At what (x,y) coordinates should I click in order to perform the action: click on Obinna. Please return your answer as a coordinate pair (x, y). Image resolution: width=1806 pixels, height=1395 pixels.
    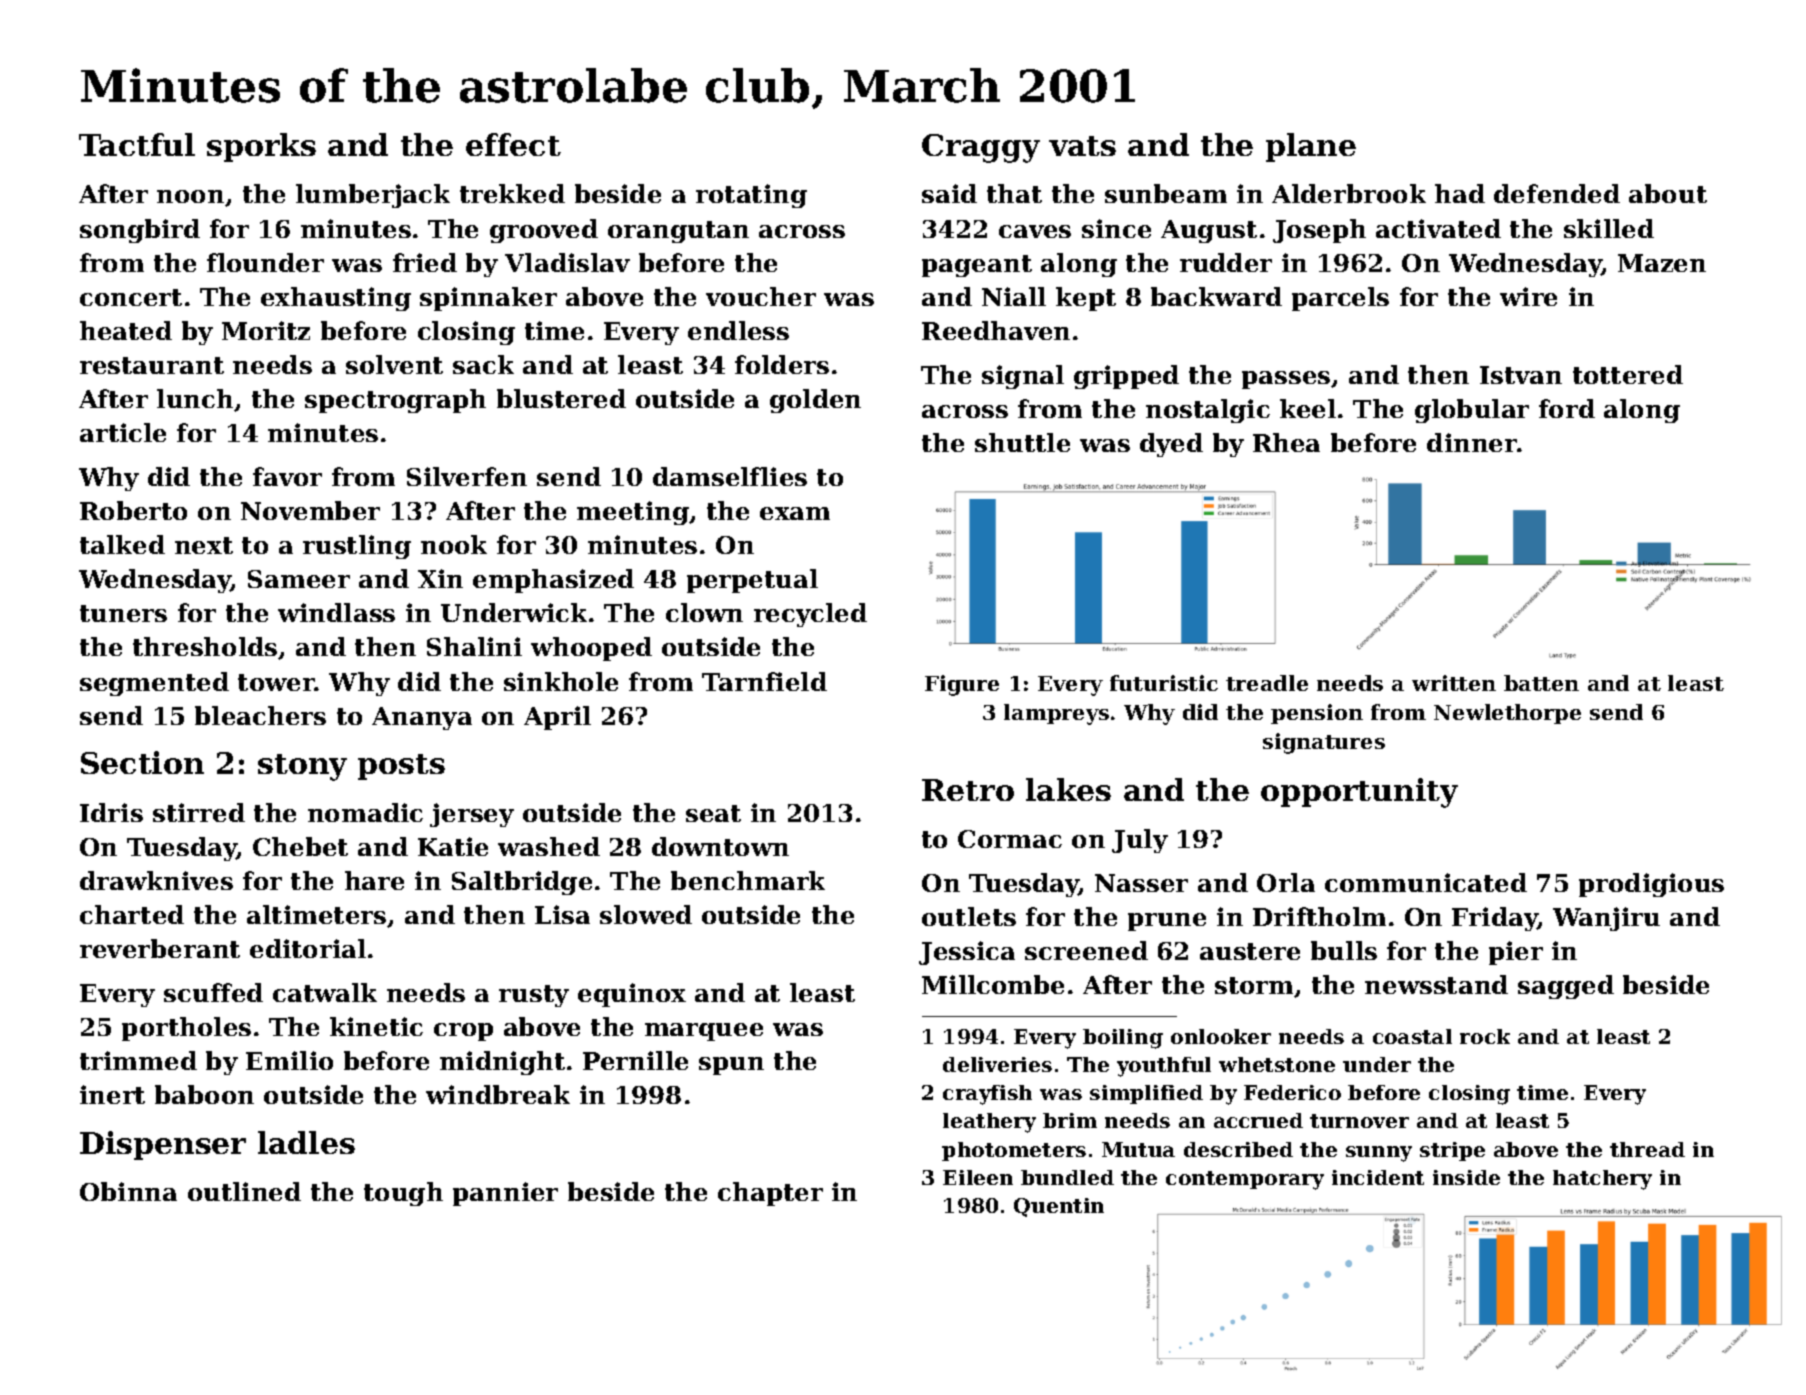
    Looking at the image, I should click on (128, 1191).
